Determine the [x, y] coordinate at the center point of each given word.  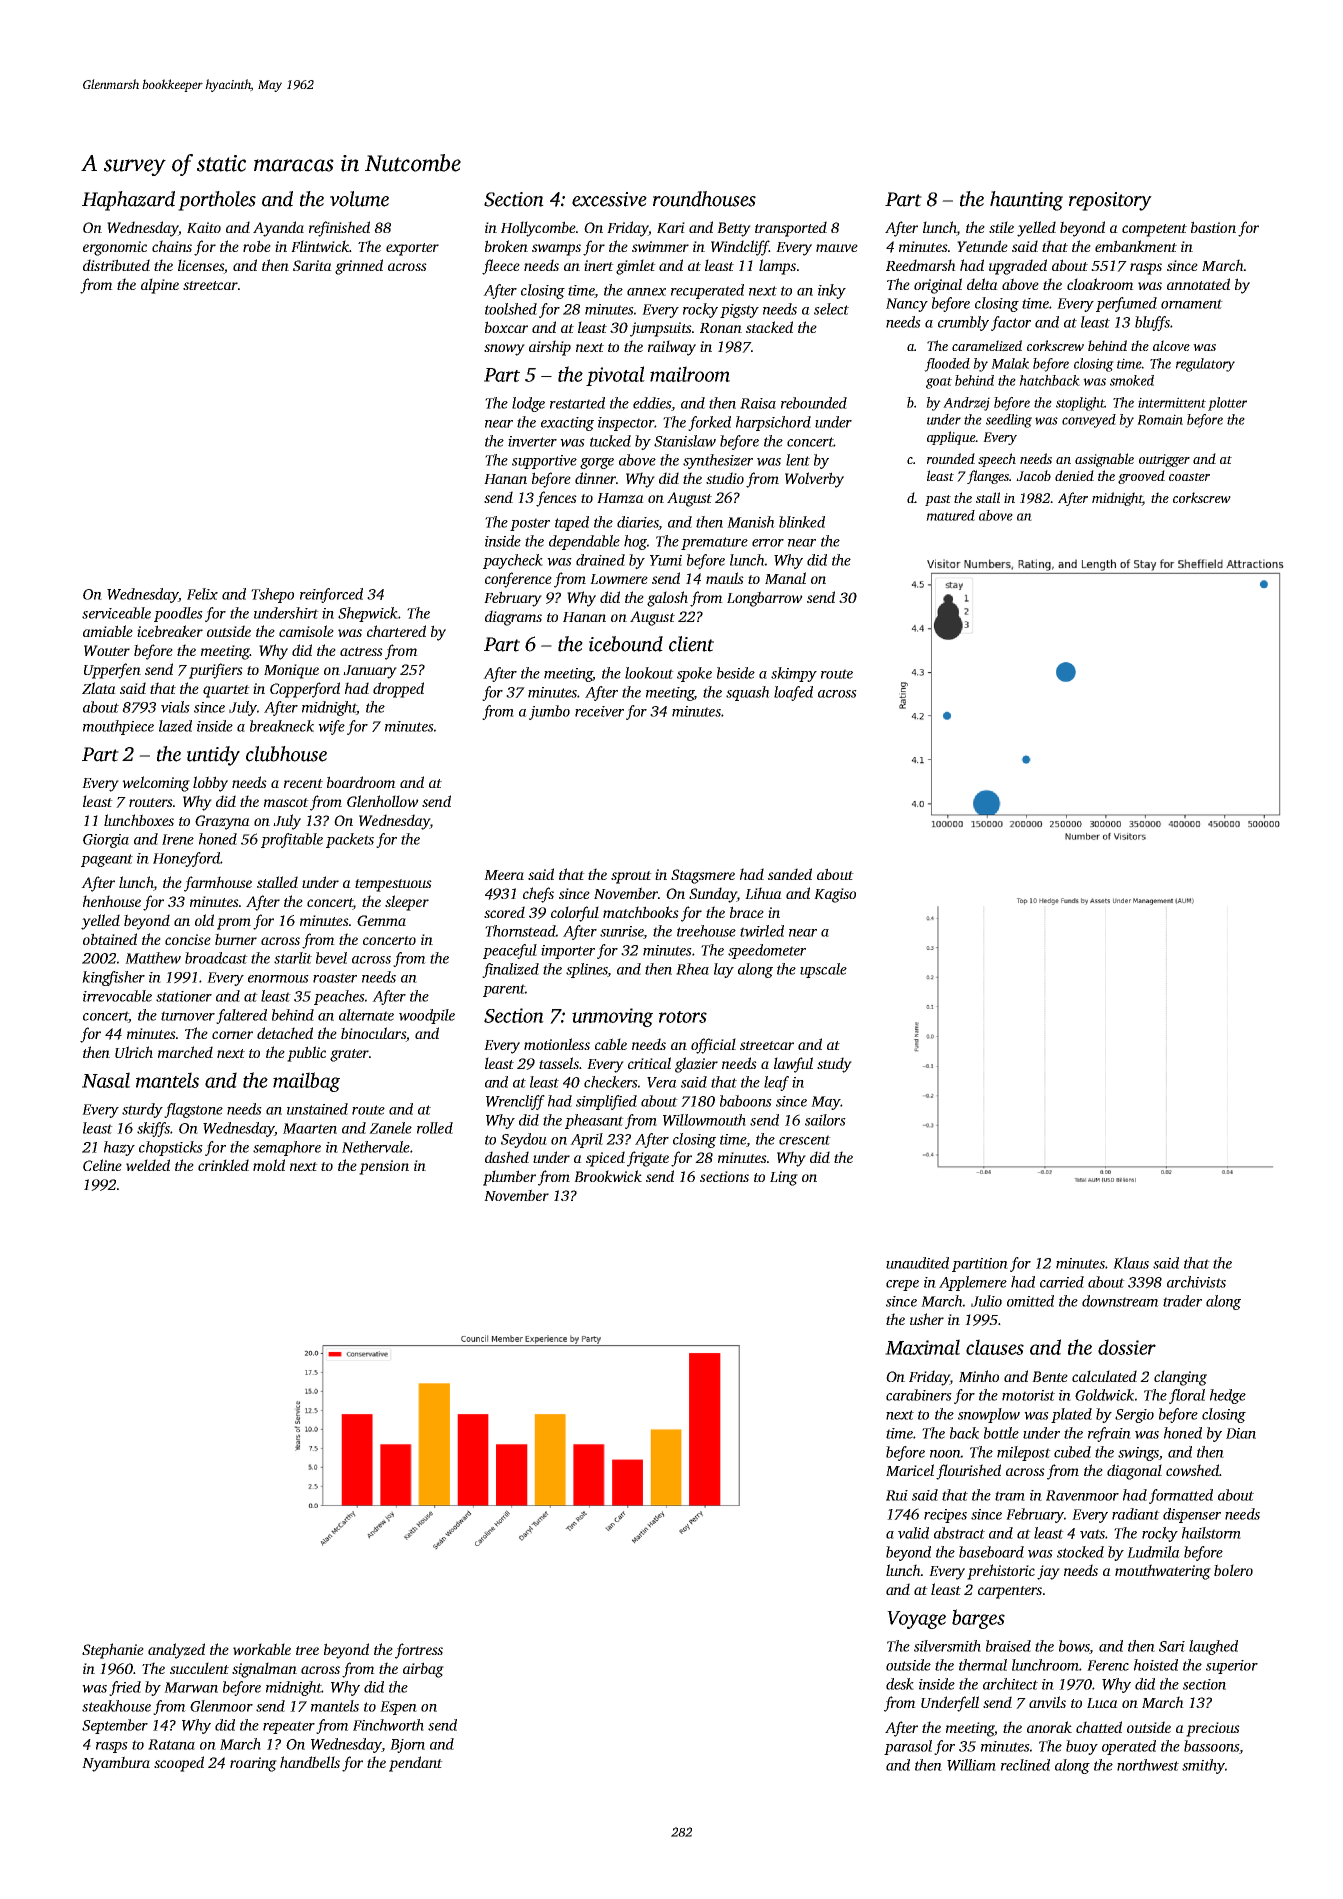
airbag [423, 1670]
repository [1110, 201]
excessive [609, 199]
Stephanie [113, 1651]
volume [359, 199]
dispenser [1192, 1515]
